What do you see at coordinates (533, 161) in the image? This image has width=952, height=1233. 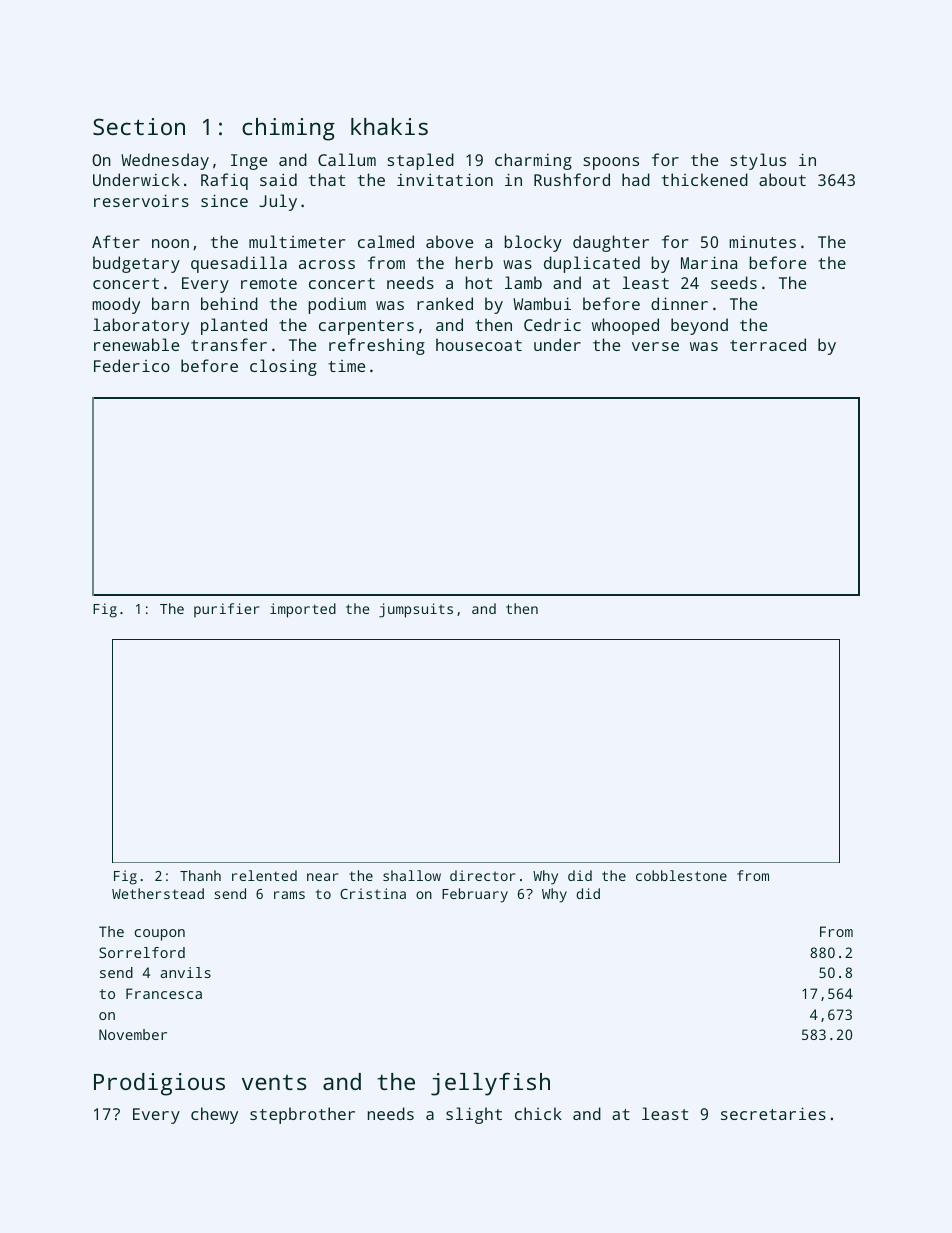 I see `charming` at bounding box center [533, 161].
